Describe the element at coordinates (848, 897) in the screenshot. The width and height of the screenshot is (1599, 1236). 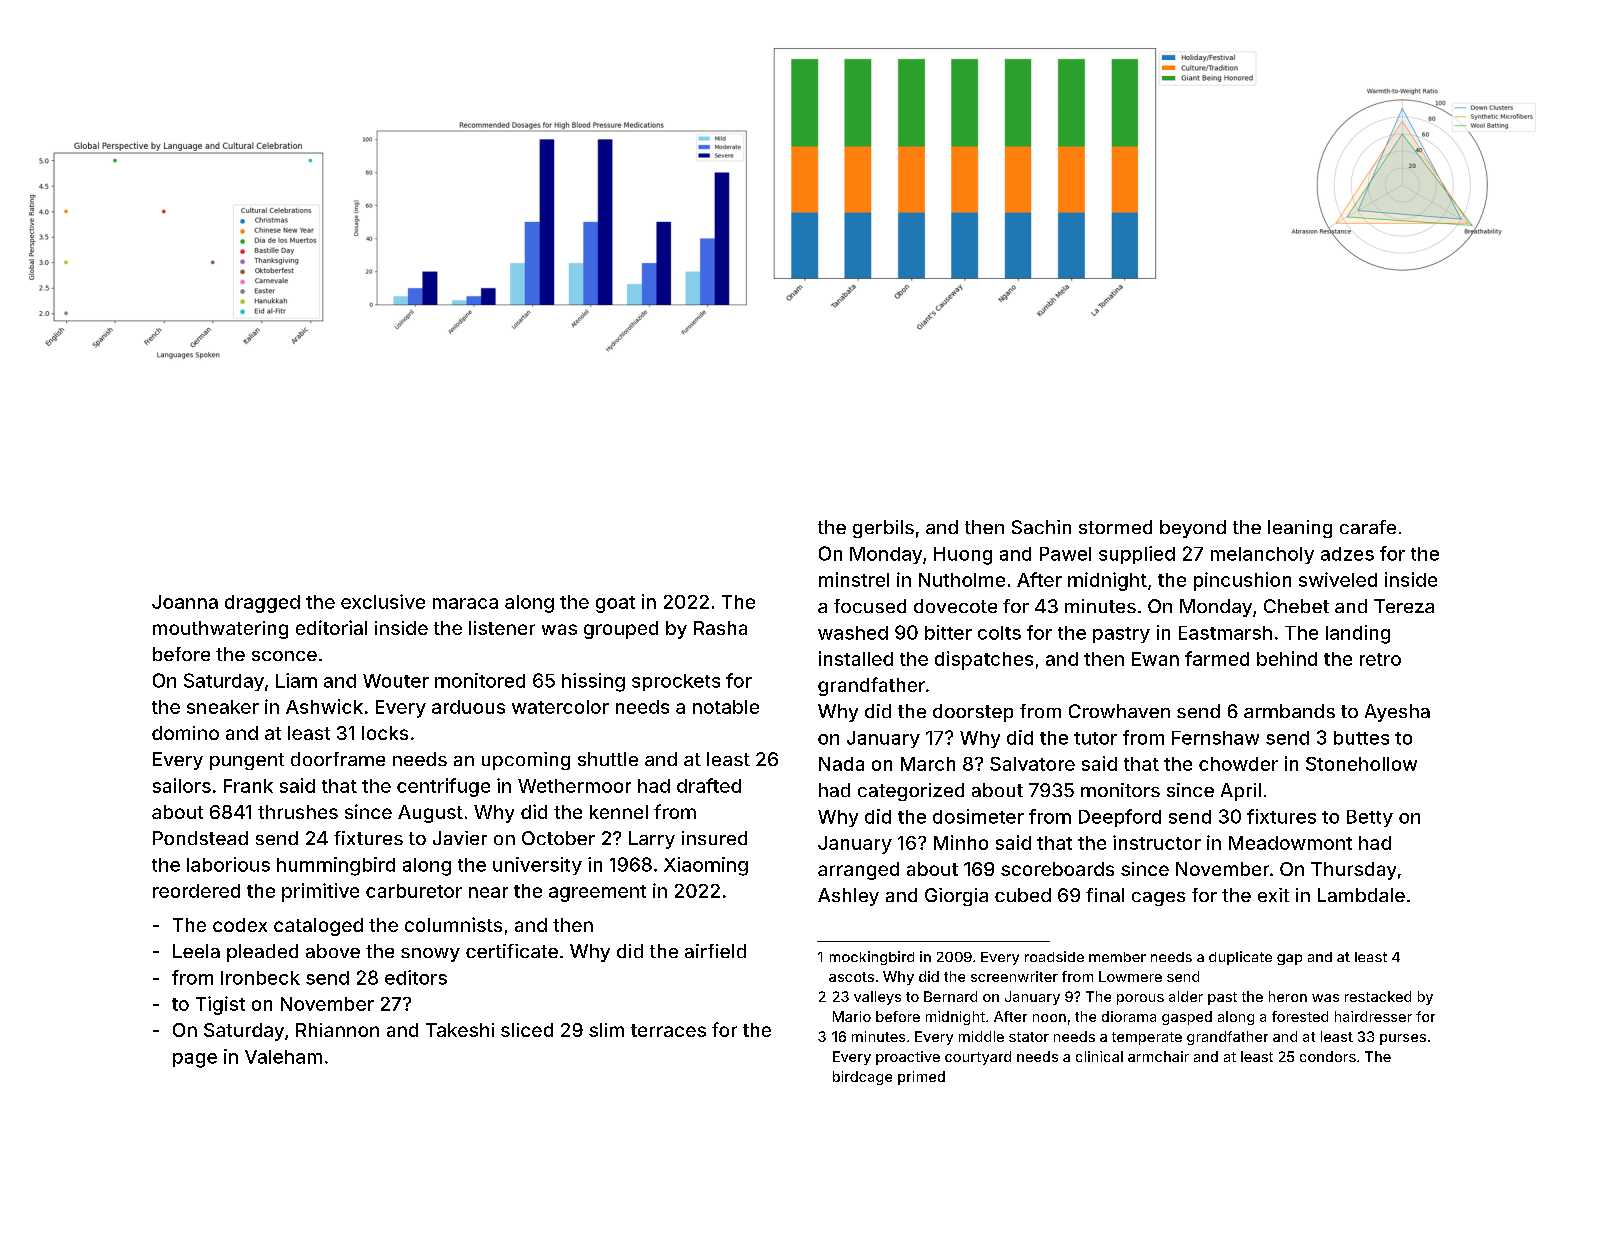
I see `Ashley` at that location.
